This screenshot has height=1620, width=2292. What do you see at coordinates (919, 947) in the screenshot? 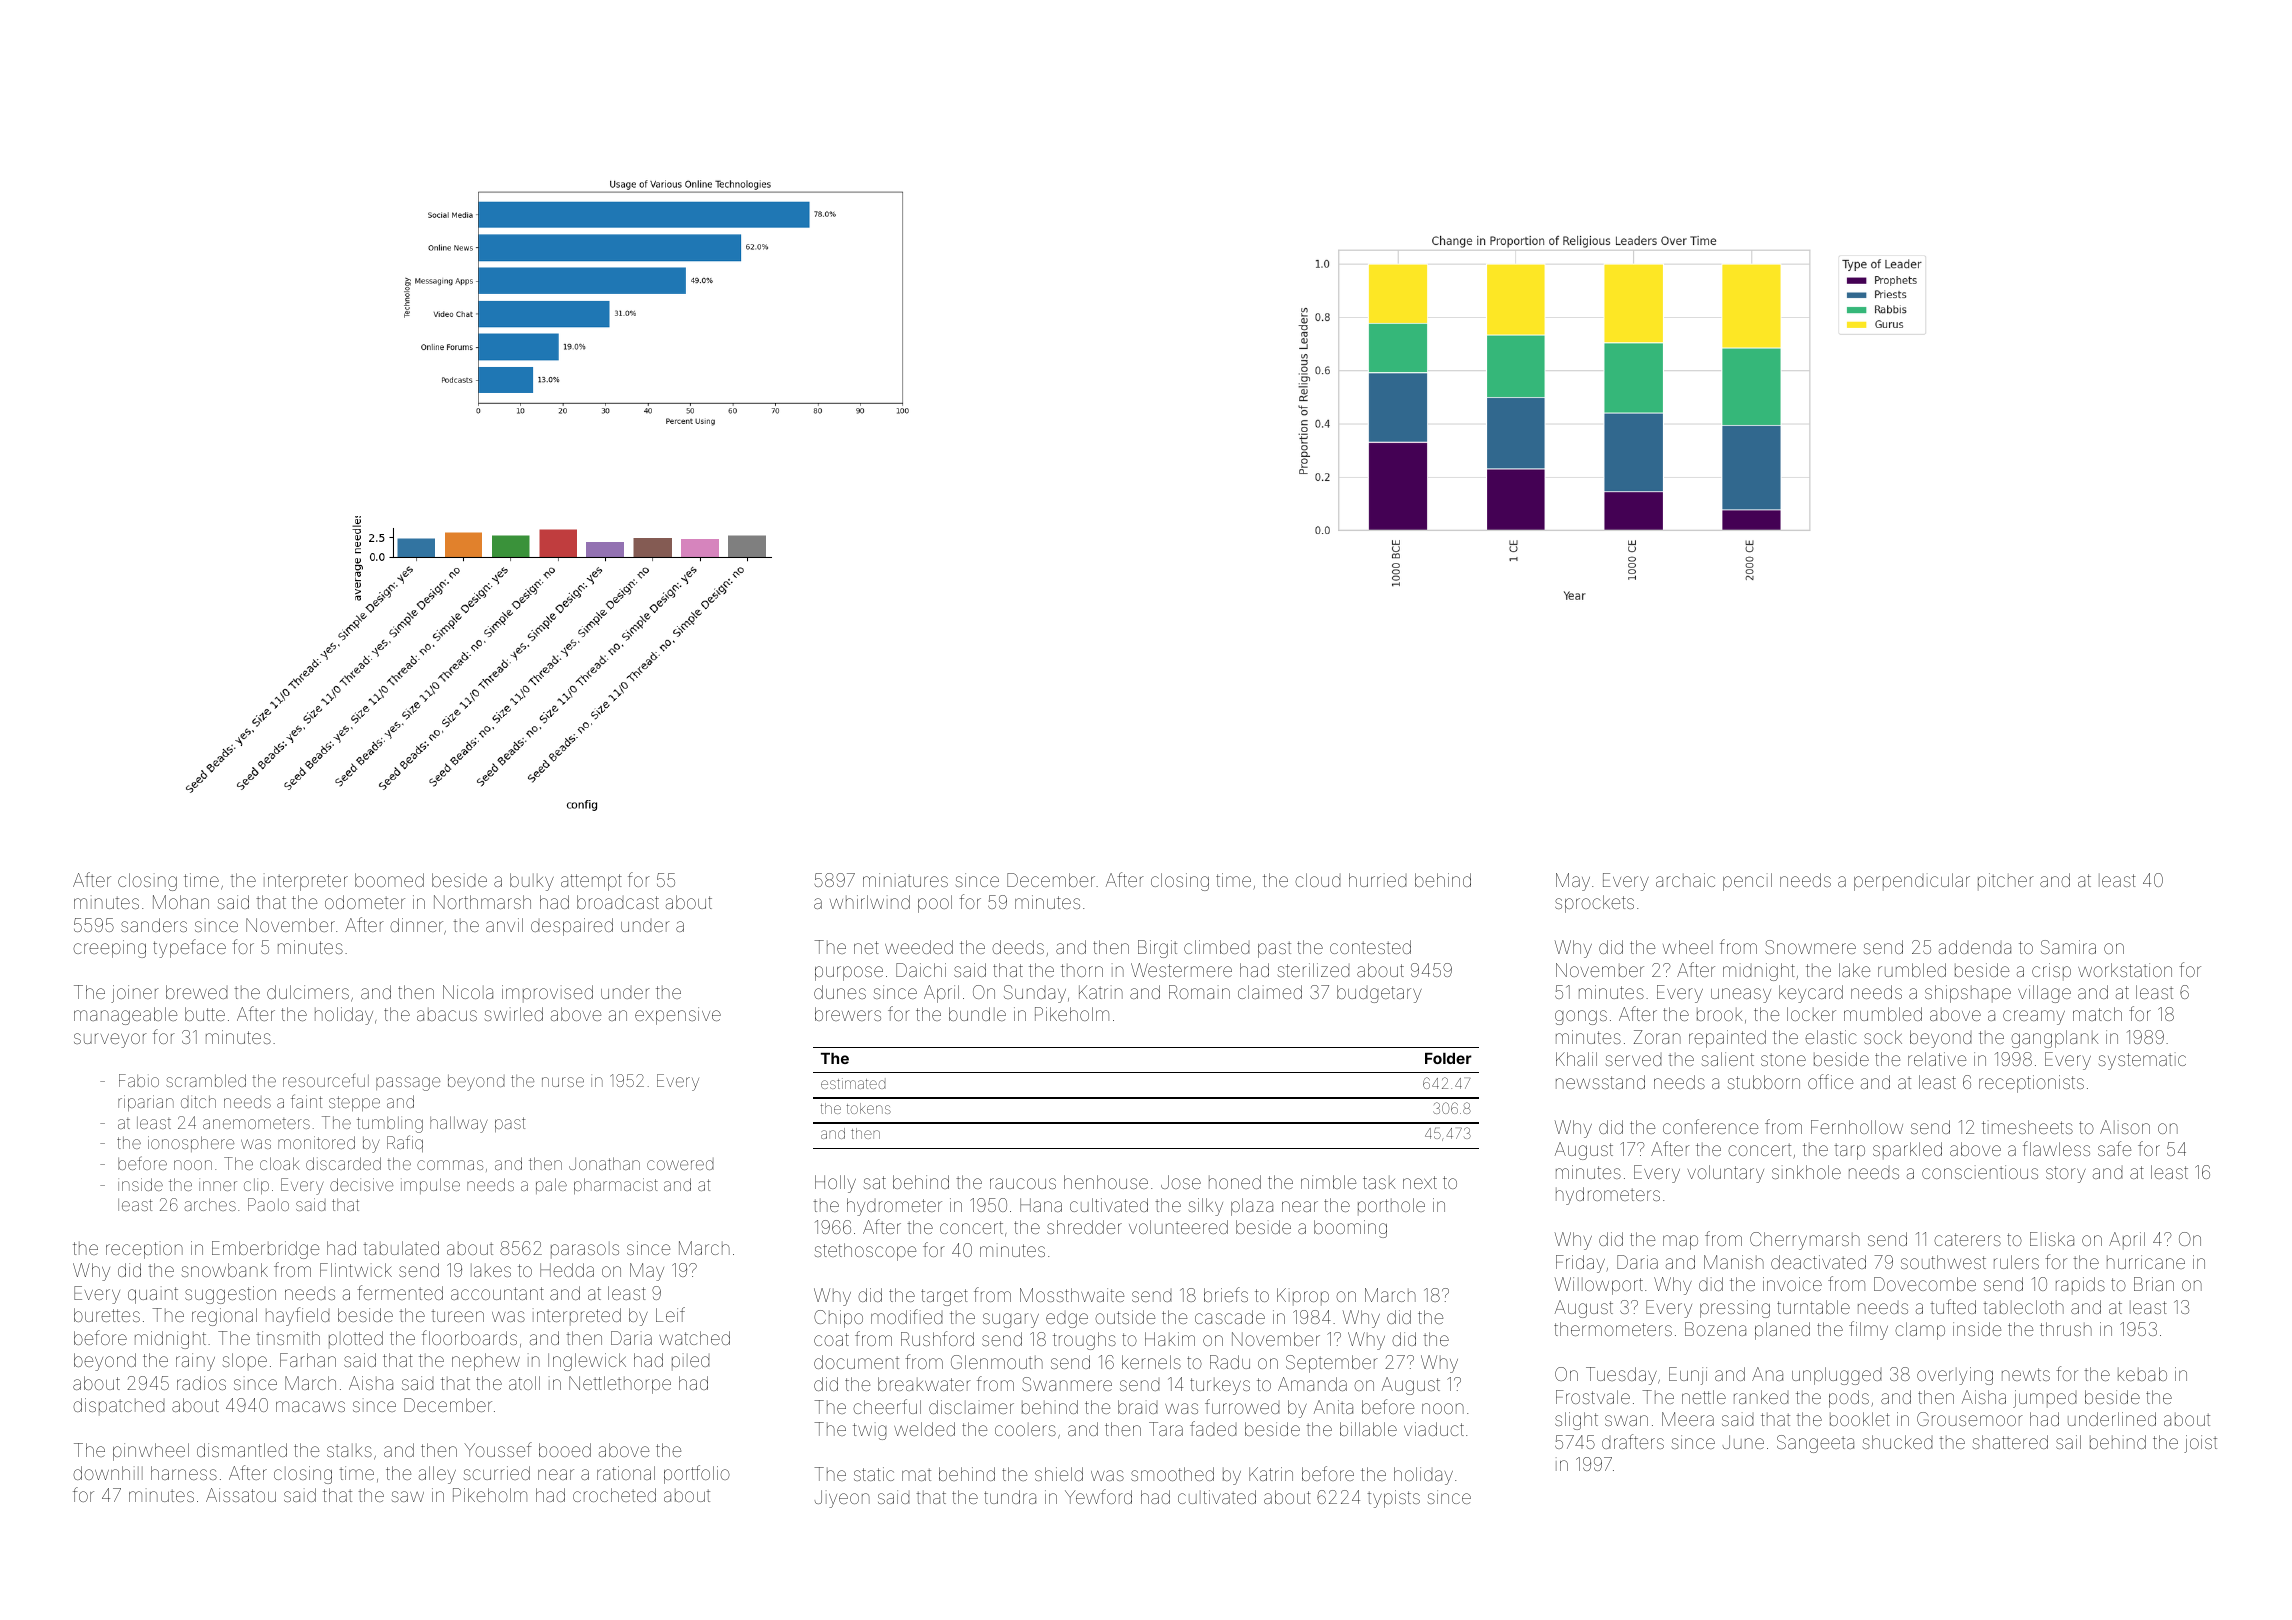
I see `weeded` at bounding box center [919, 947].
